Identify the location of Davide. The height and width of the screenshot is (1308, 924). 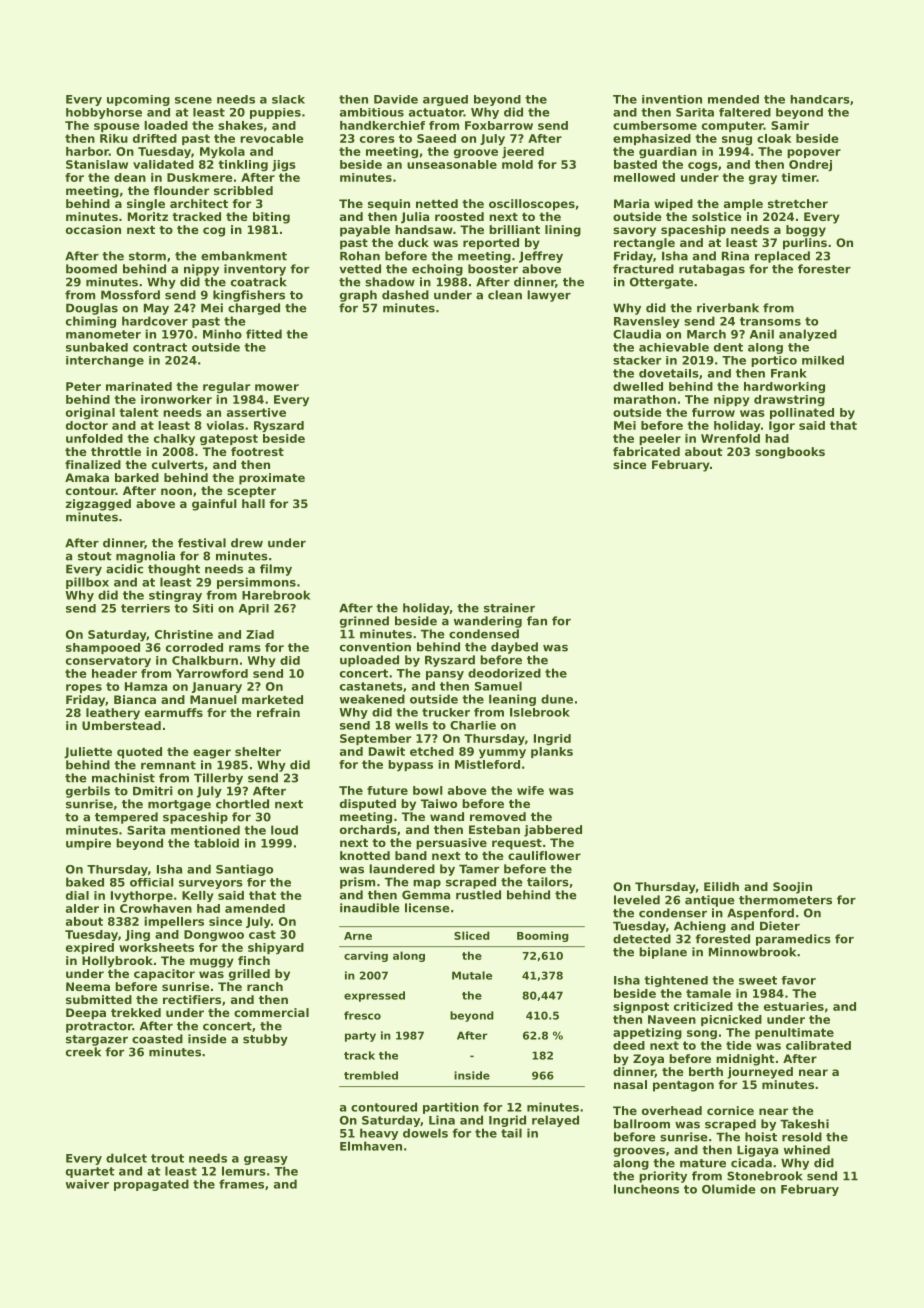
(396, 99).
